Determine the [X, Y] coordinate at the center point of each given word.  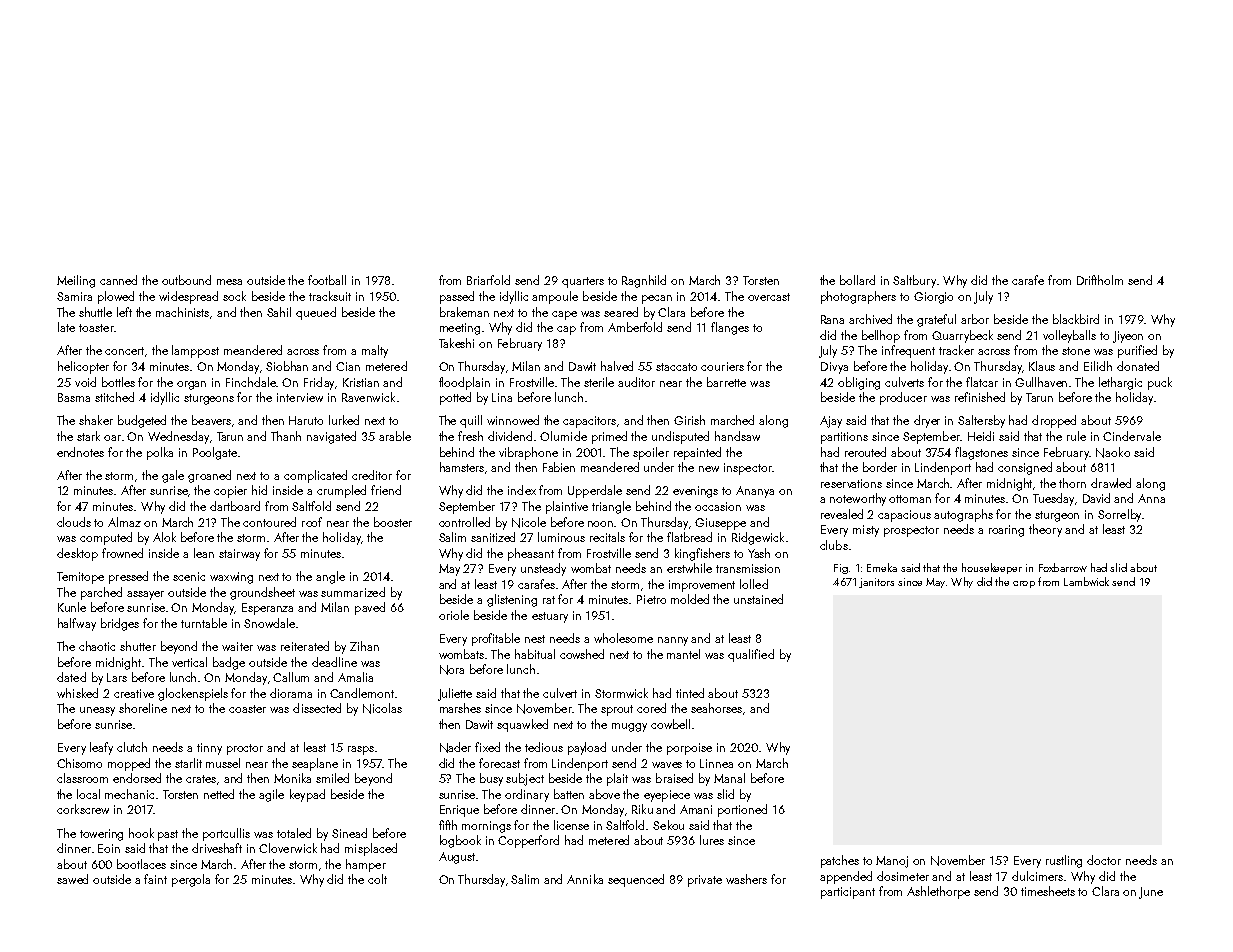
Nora [452, 670]
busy [491, 779]
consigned [1025, 468]
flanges [730, 328]
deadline [334, 662]
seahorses [716, 708]
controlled [464, 522]
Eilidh [1098, 366]
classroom [82, 778]
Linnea [716, 763]
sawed [72, 879]
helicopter [83, 367]
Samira [74, 296]
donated [1138, 366]
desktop [77, 554]
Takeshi [456, 343]
